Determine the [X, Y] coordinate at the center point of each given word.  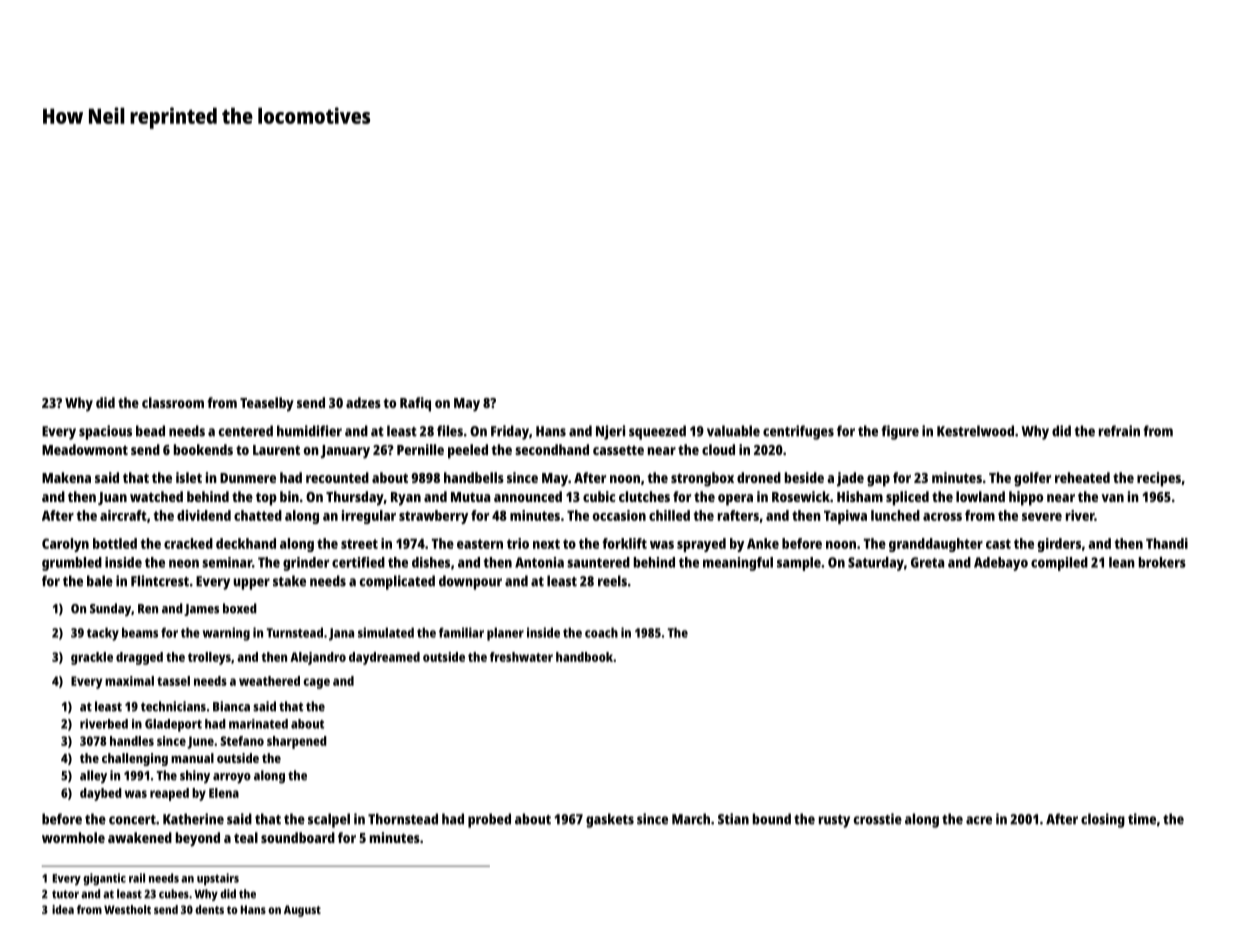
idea [63, 909]
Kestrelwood [975, 431]
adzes [363, 402]
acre [979, 820]
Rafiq [415, 404]
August [302, 911]
